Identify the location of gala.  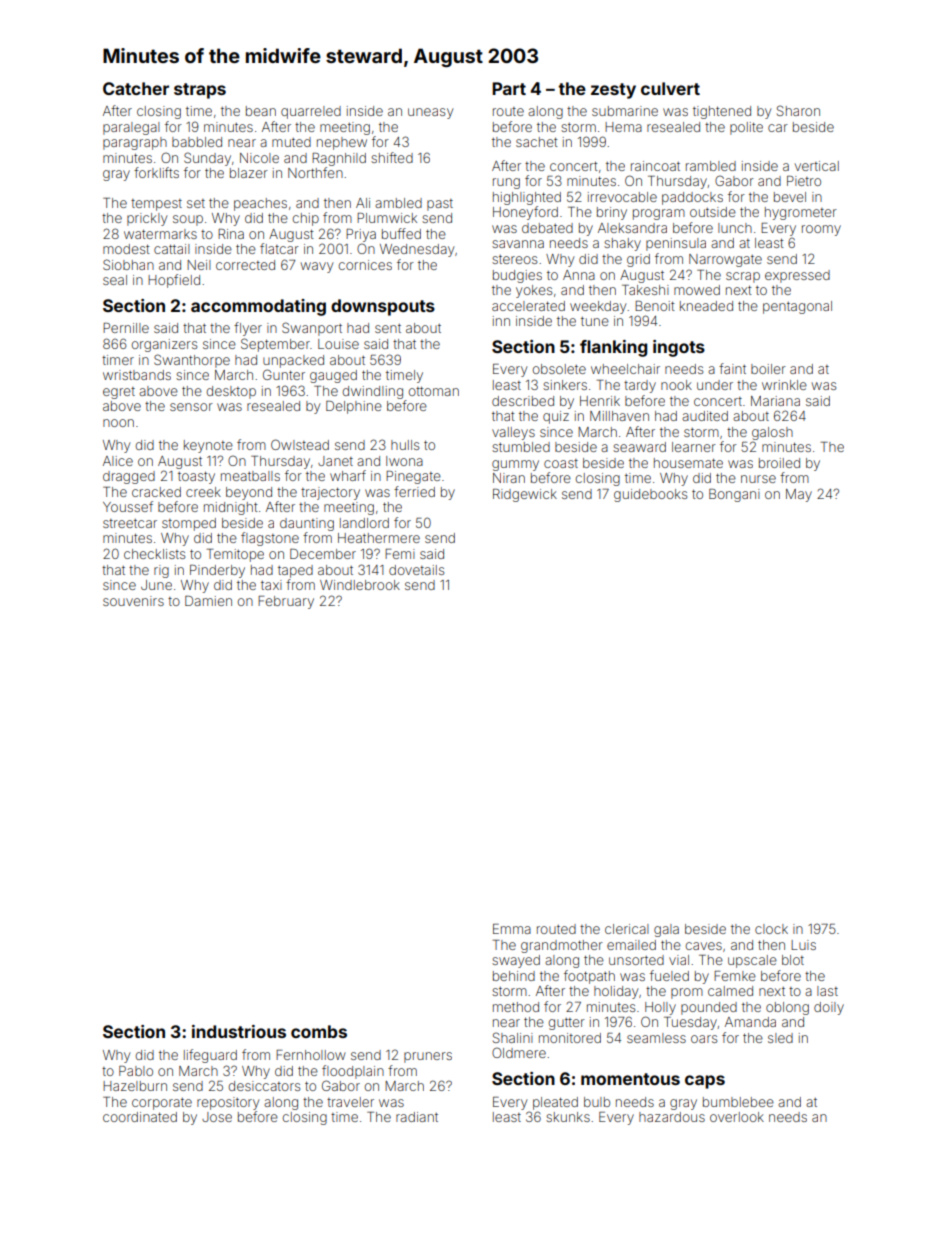
(666, 930).
